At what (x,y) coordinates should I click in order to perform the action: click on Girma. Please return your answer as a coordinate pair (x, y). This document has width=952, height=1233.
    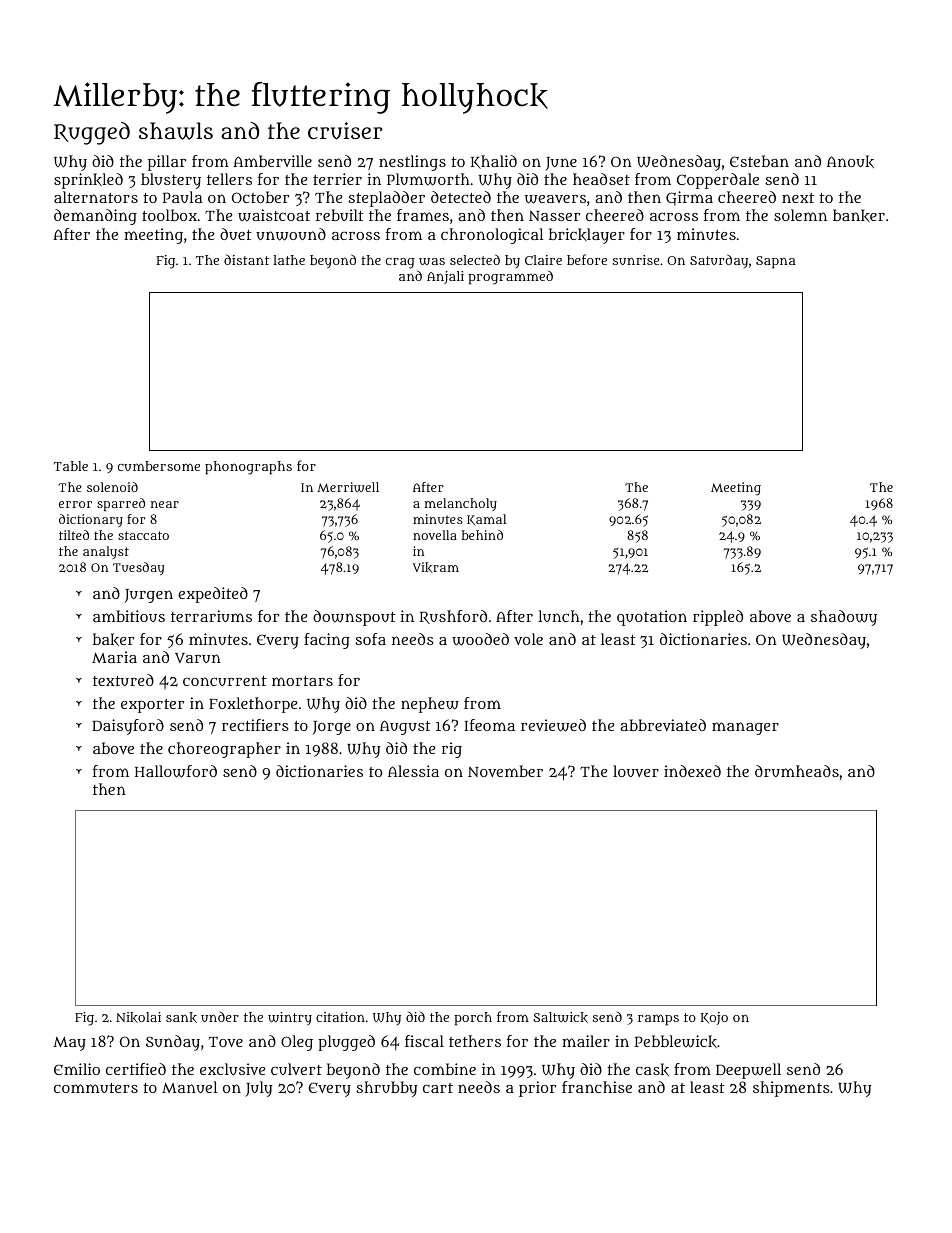
    Looking at the image, I should click on (689, 198).
